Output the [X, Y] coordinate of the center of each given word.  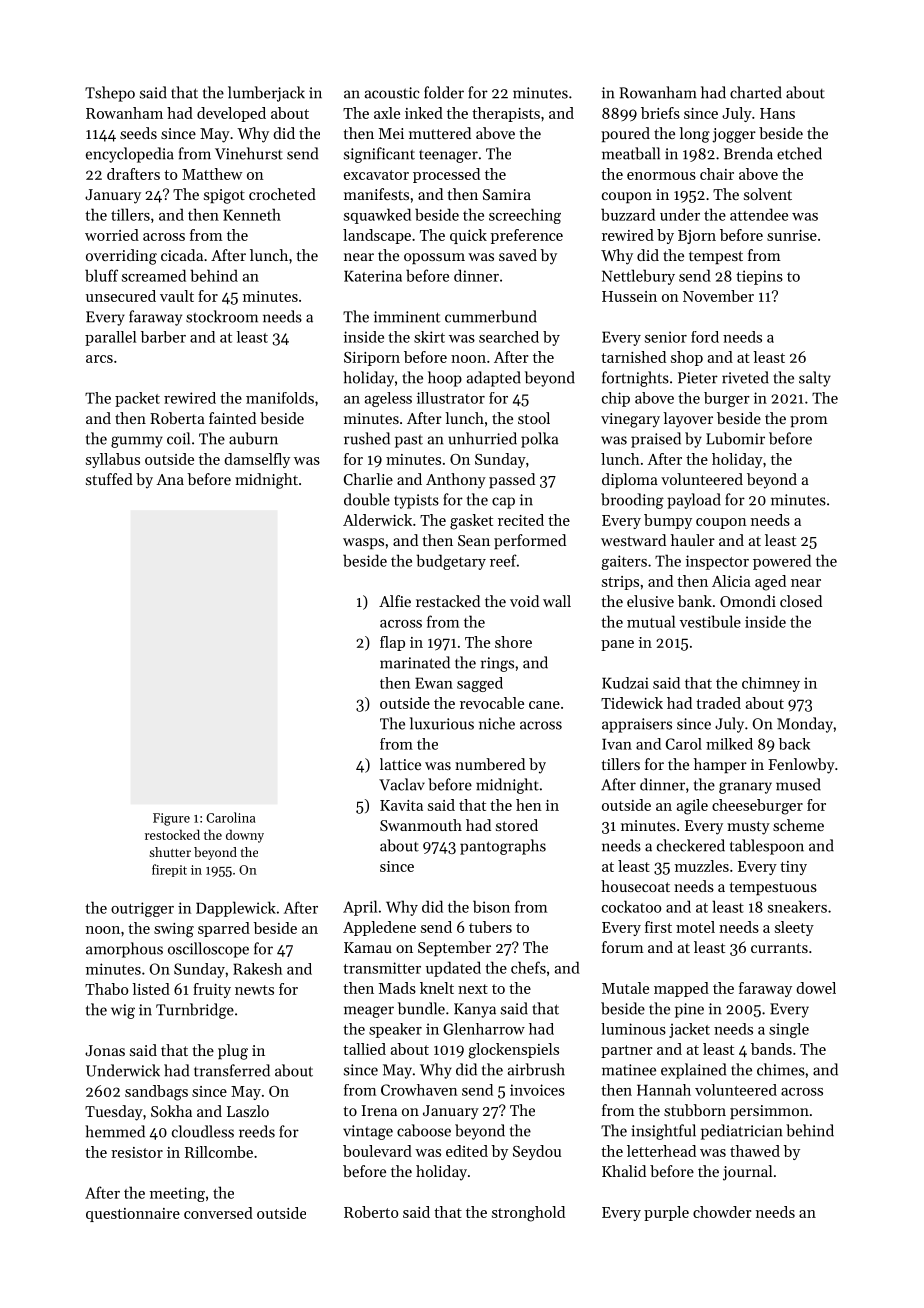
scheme [798, 825]
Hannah [664, 1090]
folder [444, 92]
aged [770, 583]
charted [756, 92]
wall [557, 601]
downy [245, 836]
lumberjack [266, 94]
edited [467, 1151]
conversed [218, 1213]
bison [491, 906]
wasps [363, 543]
